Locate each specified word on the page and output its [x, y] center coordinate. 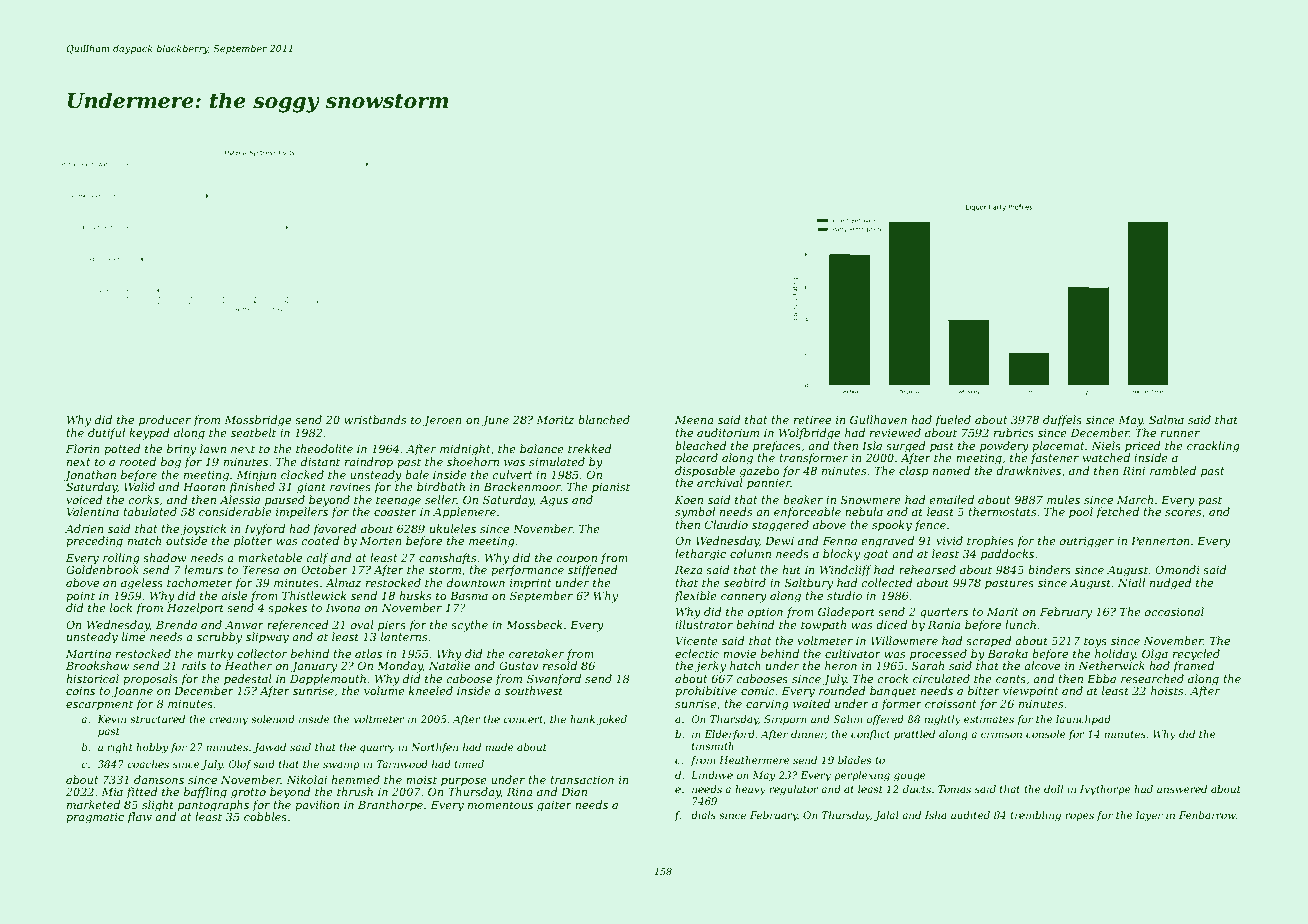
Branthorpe [390, 806]
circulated [941, 678]
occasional [1174, 611]
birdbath [441, 486]
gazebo [759, 472]
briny [181, 450]
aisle [234, 595]
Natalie [449, 665]
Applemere [464, 513]
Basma [469, 596]
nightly [942, 720]
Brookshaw [97, 665]
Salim [848, 719]
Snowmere [870, 499]
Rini [1133, 471]
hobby [152, 748]
